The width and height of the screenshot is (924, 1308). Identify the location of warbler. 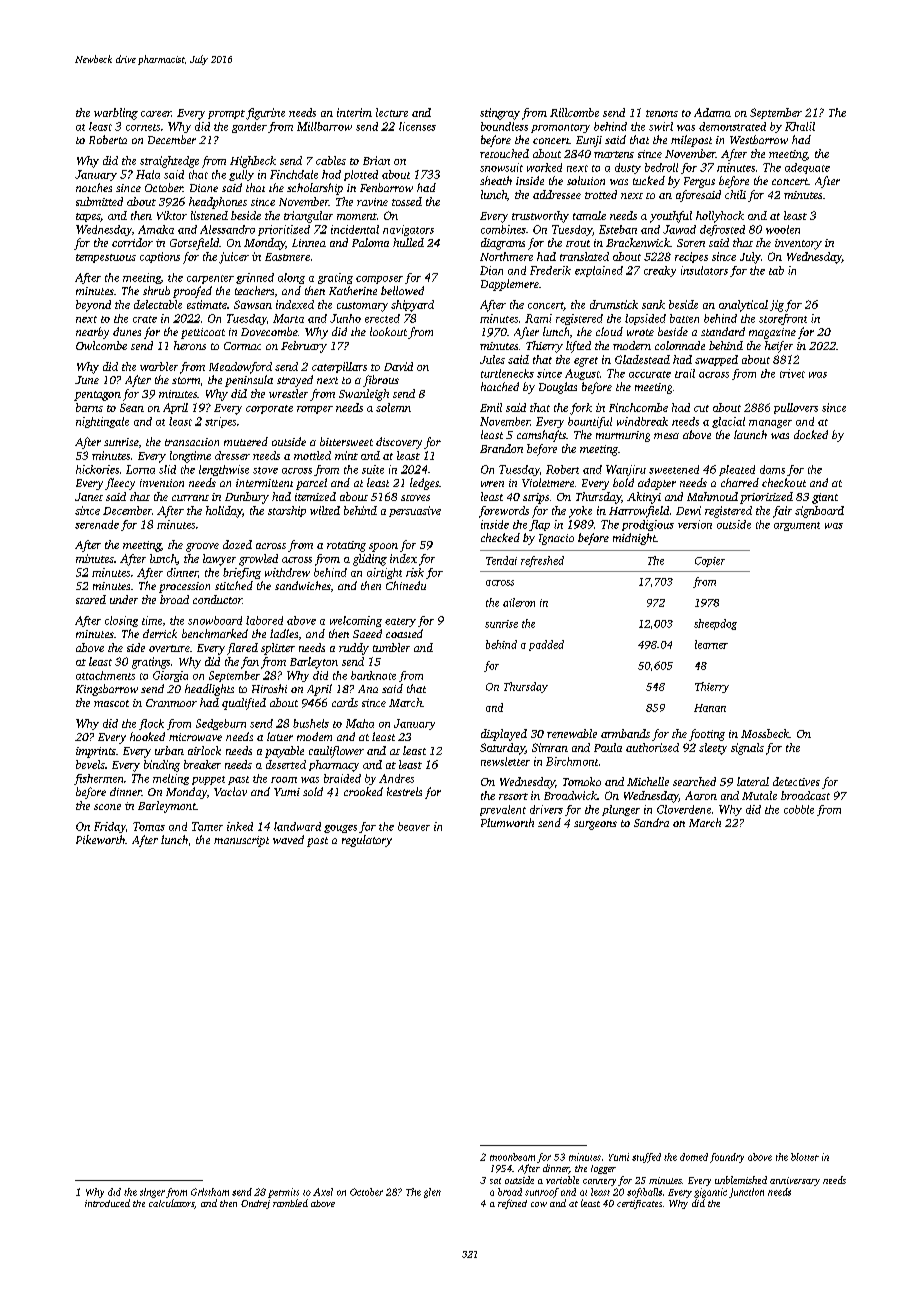
(159, 366).
